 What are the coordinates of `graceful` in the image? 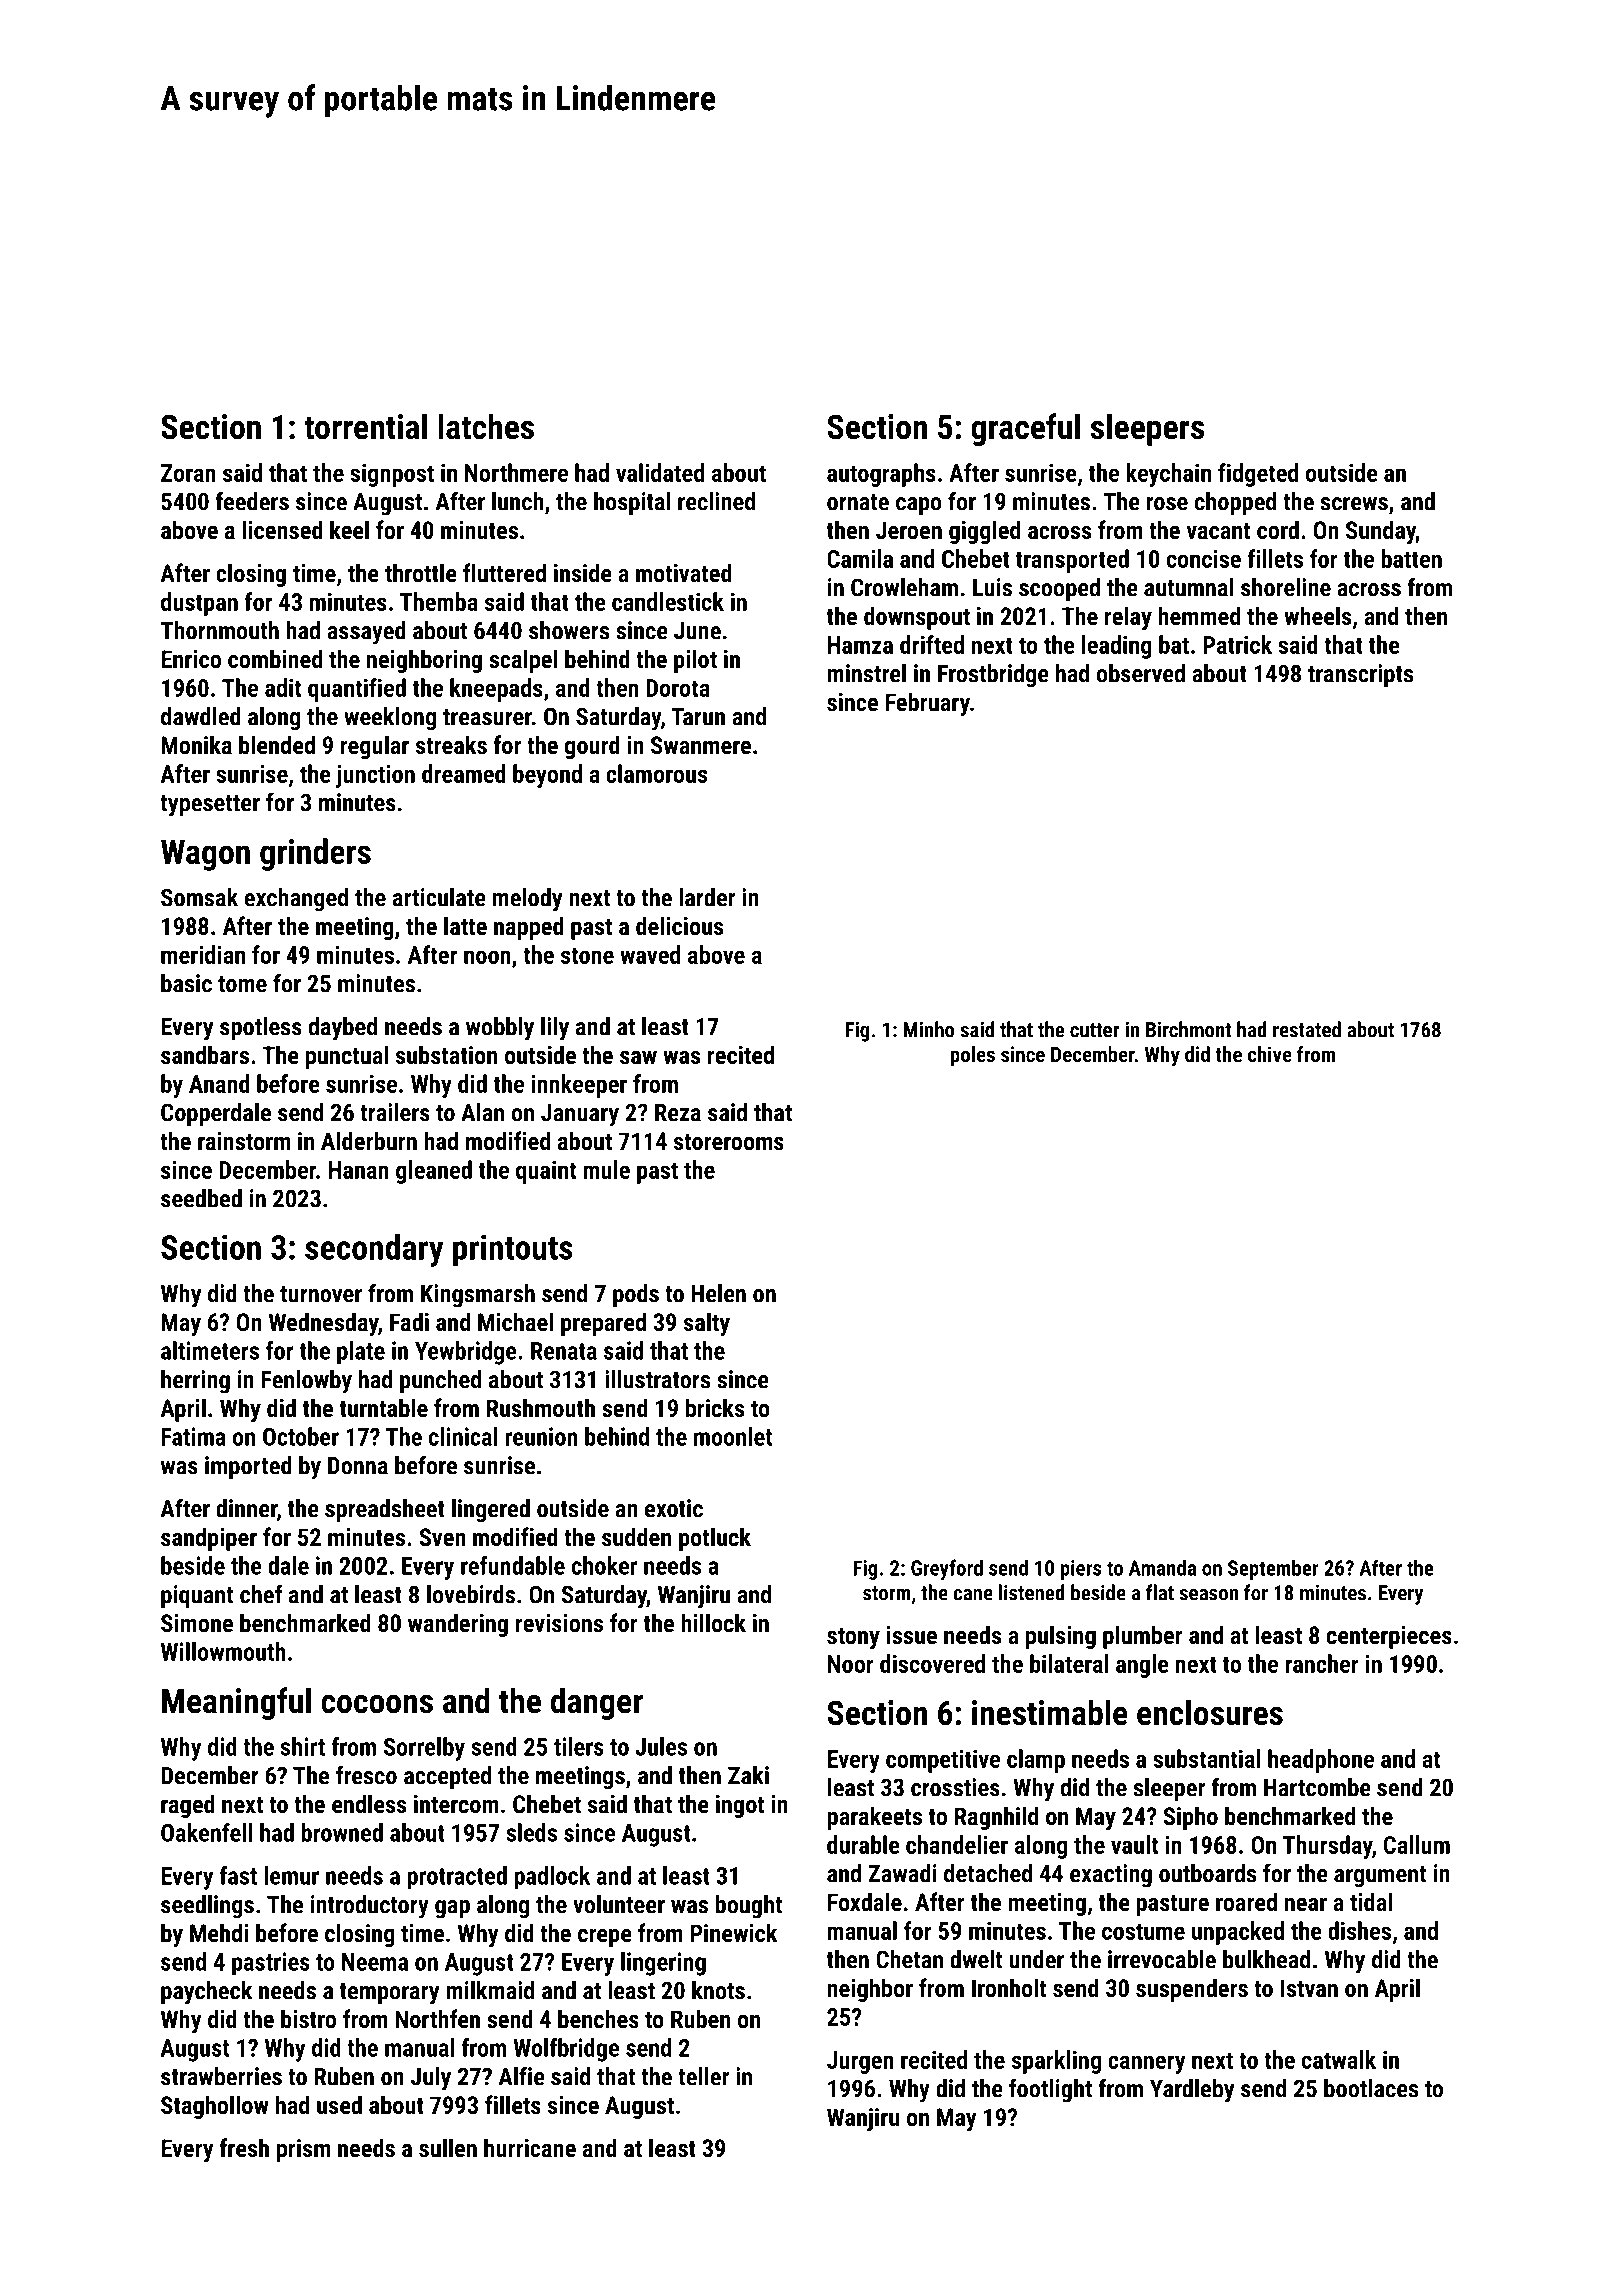 It's located at (1025, 429).
